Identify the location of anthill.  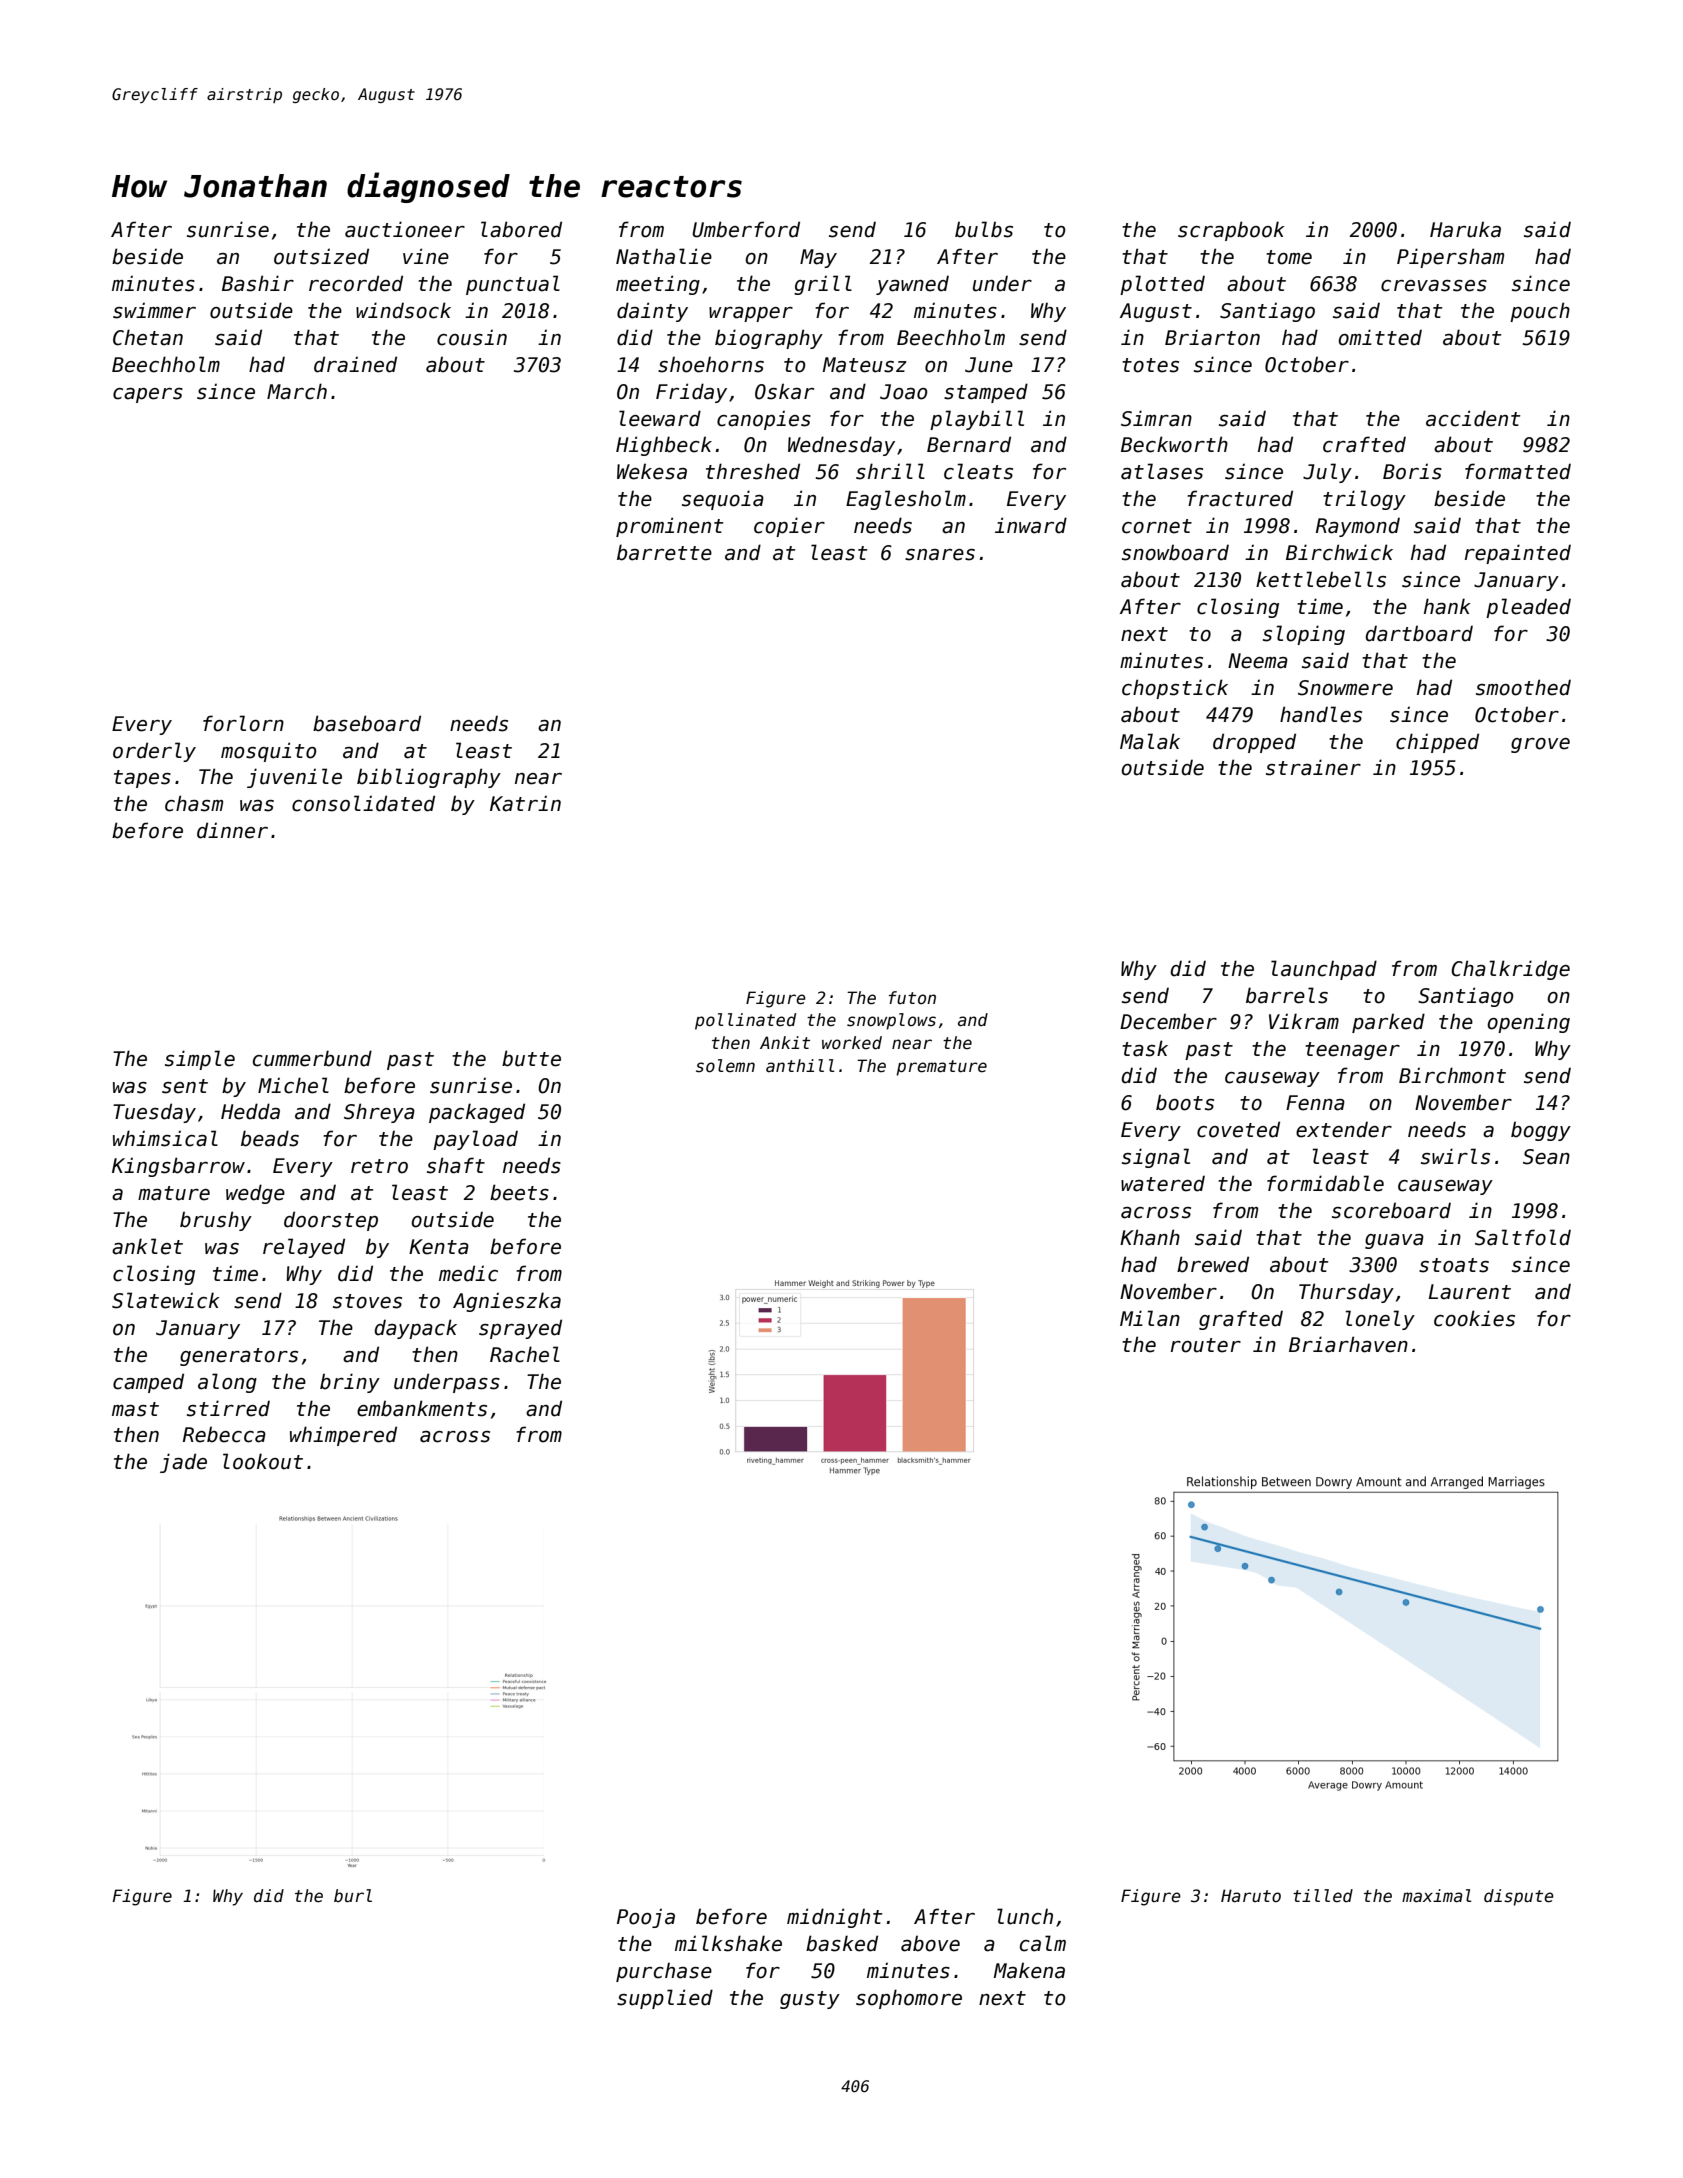
(800, 1065).
